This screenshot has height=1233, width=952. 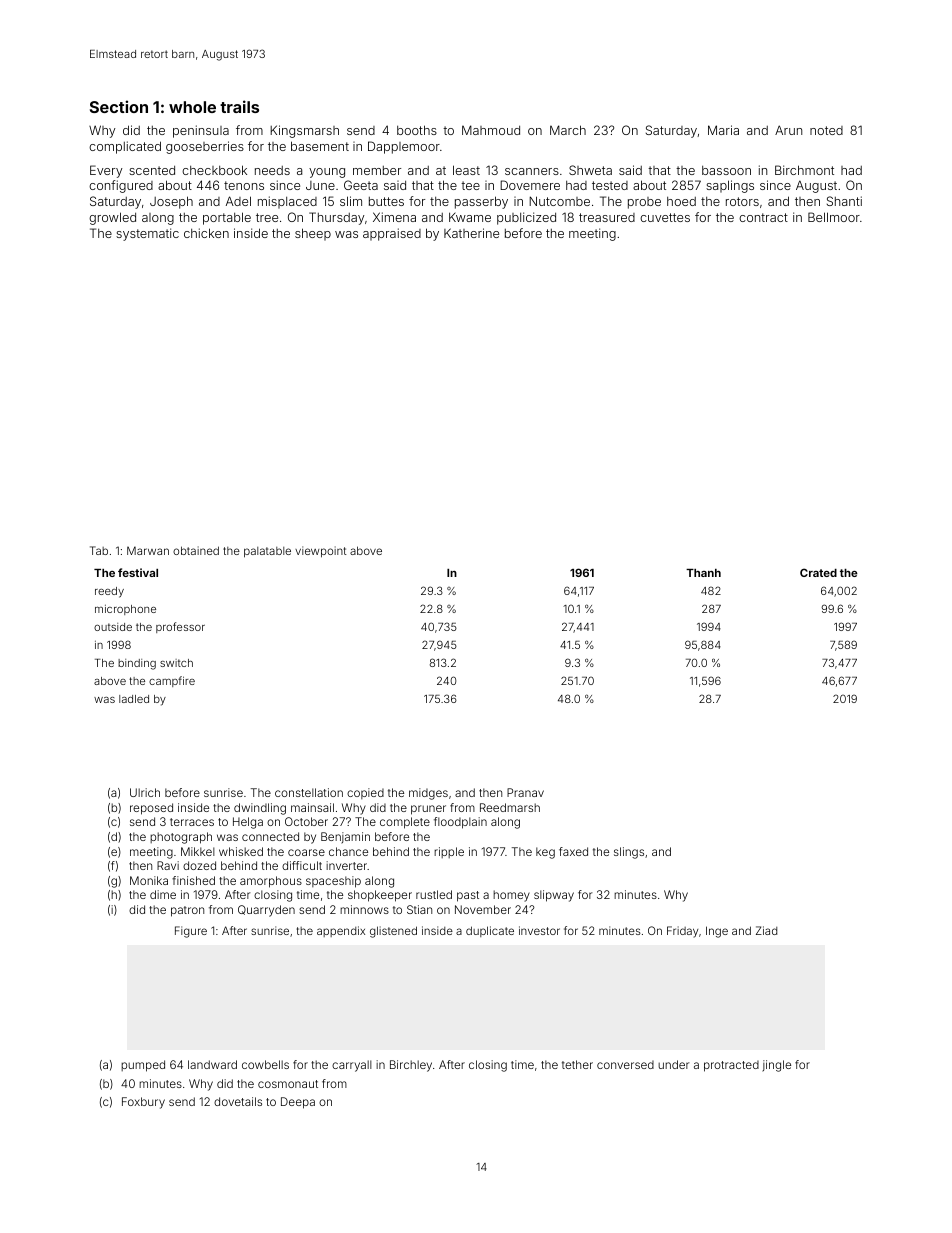 I want to click on Katherine, so click(x=471, y=233).
